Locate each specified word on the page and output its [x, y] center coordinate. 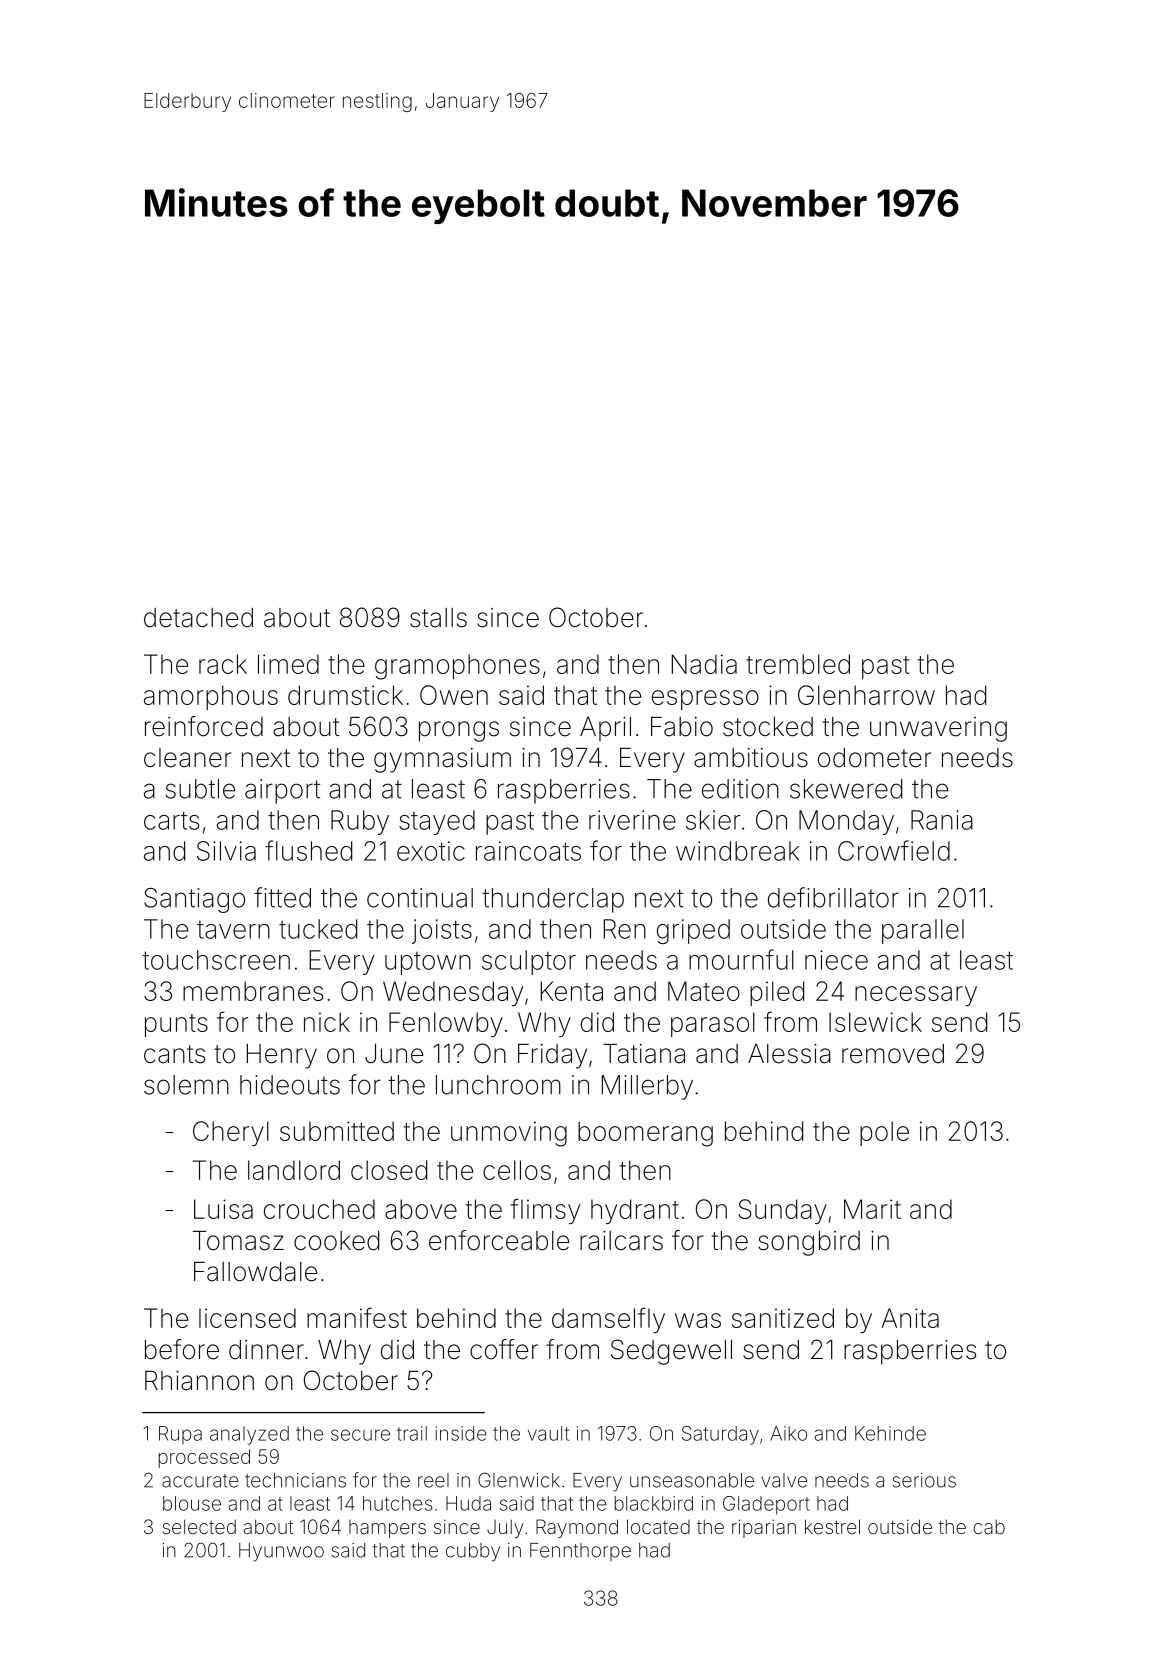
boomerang [645, 1134]
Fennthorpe [580, 1552]
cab [989, 1526]
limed [288, 664]
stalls [438, 618]
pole [884, 1133]
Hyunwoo [281, 1552]
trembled [798, 664]
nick [327, 1022]
